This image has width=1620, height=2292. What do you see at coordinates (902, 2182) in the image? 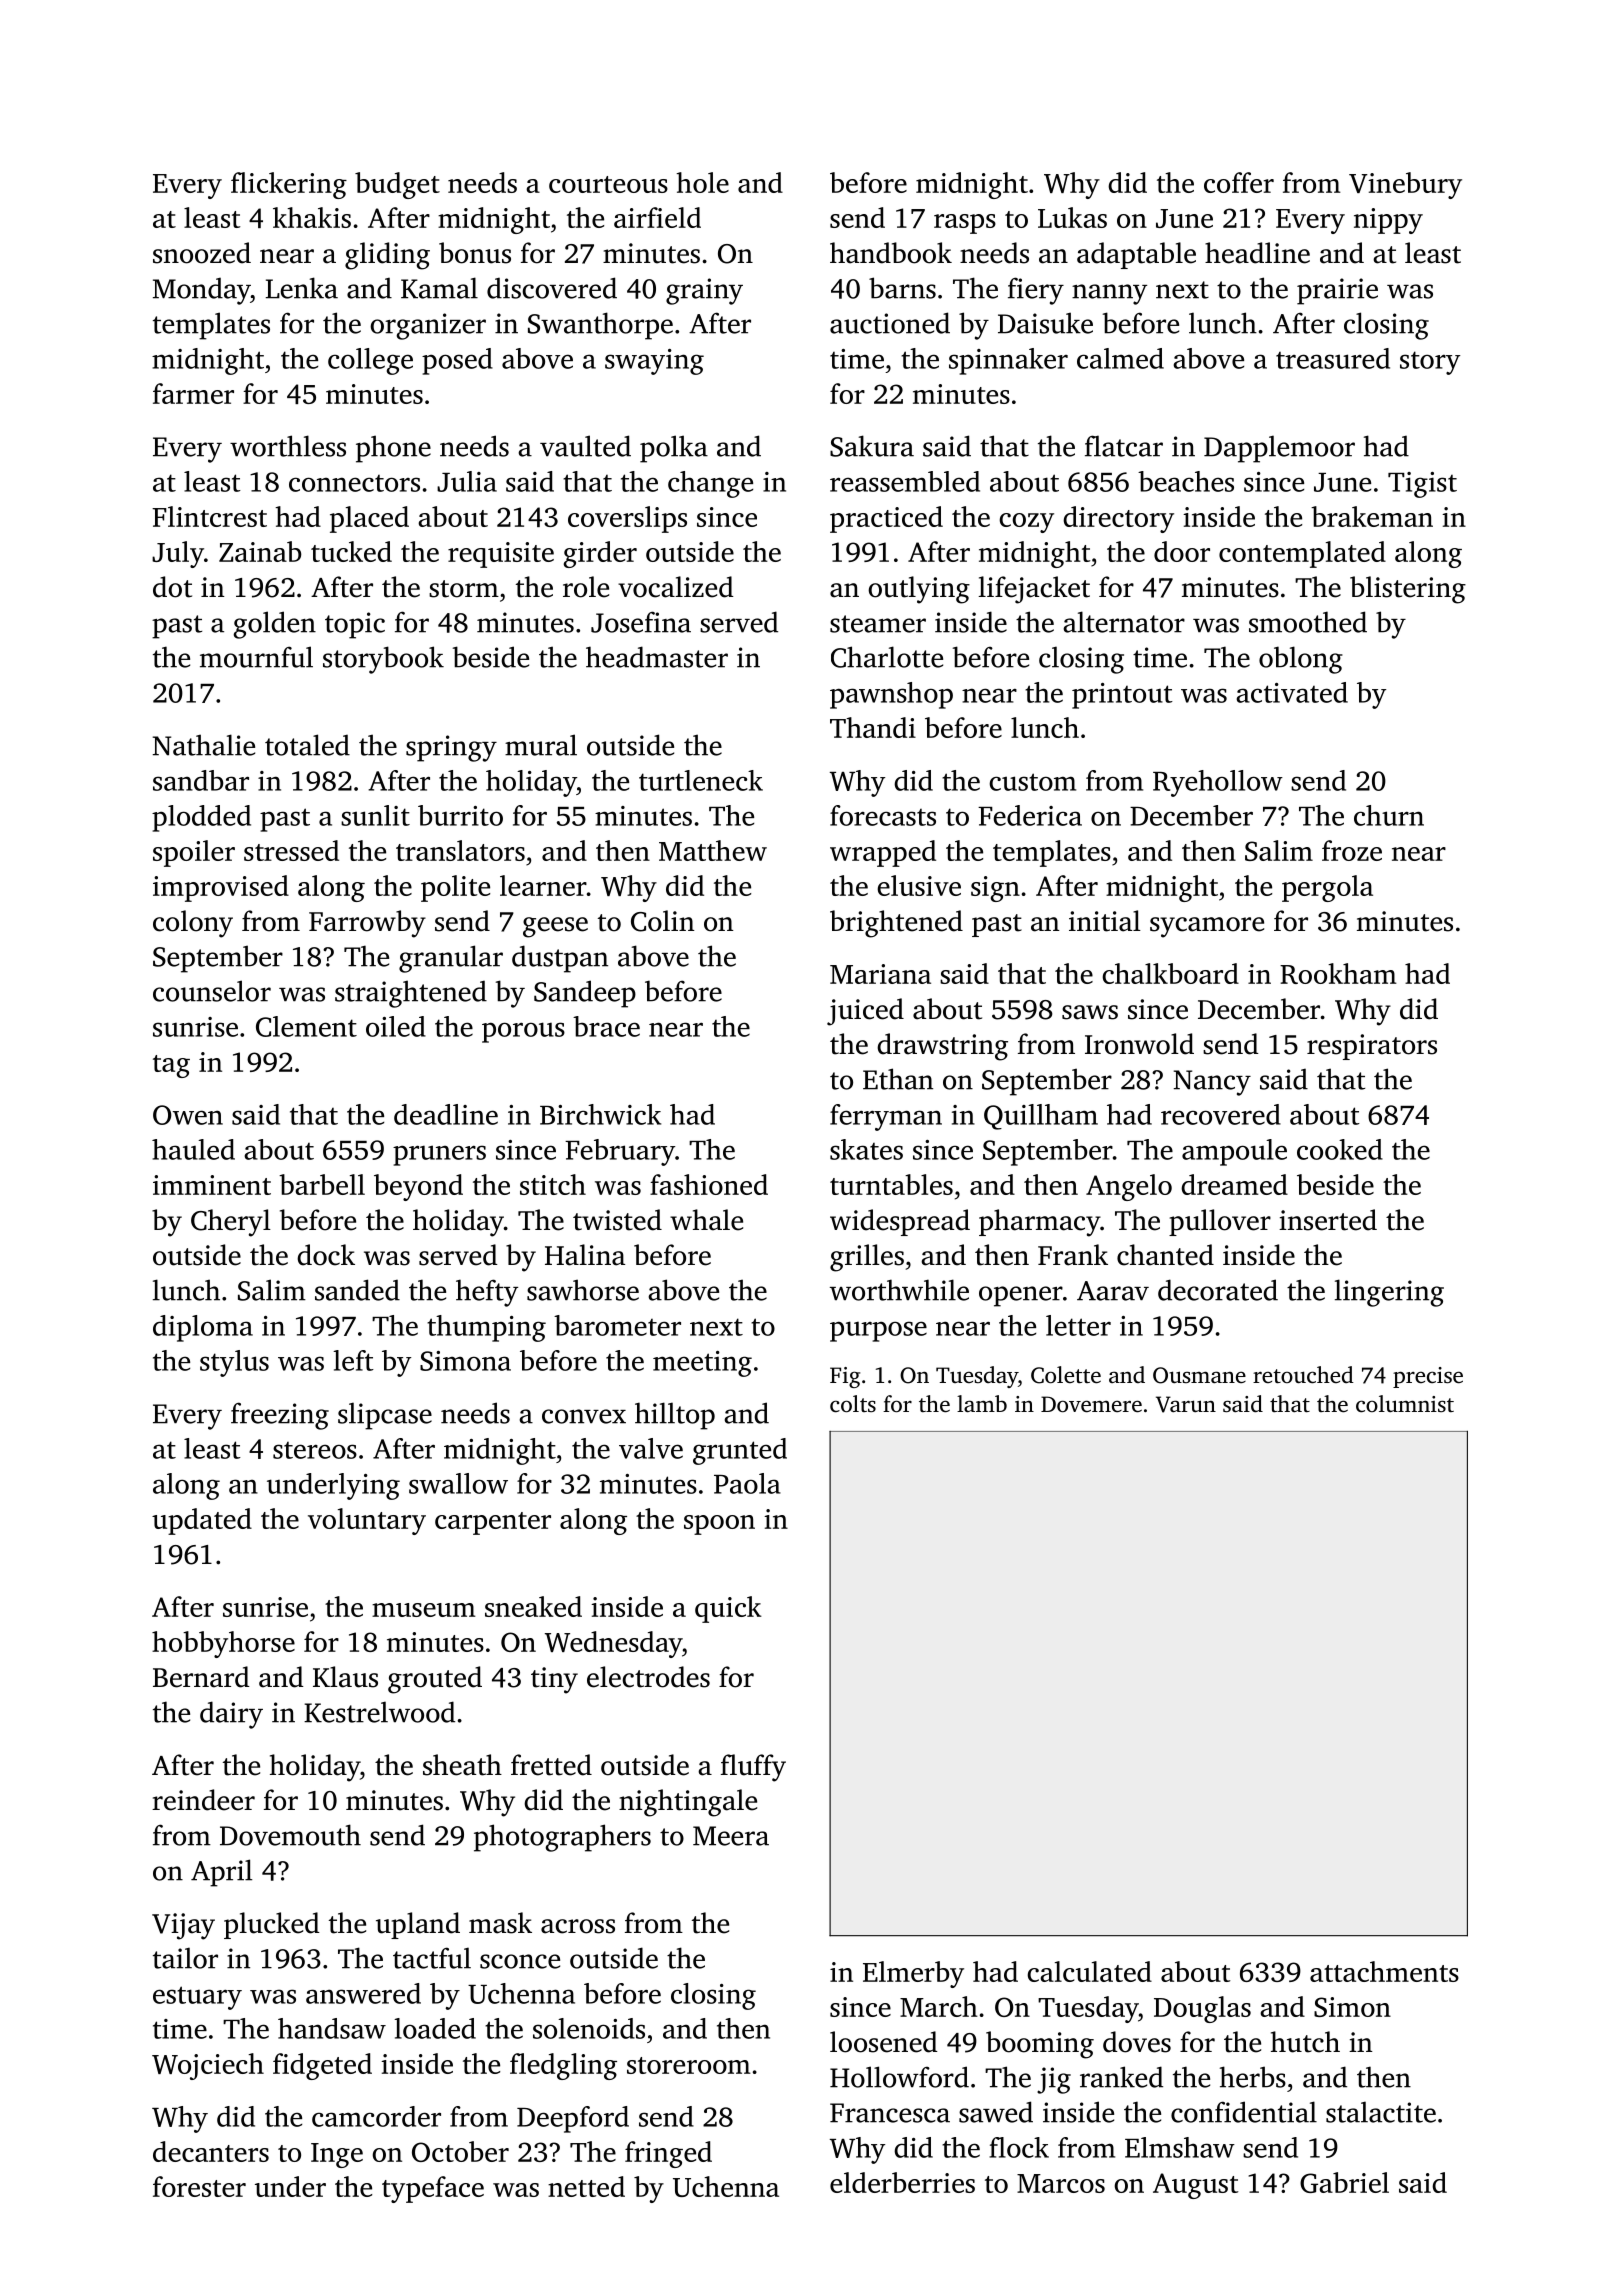
I see `elderberries` at bounding box center [902, 2182].
